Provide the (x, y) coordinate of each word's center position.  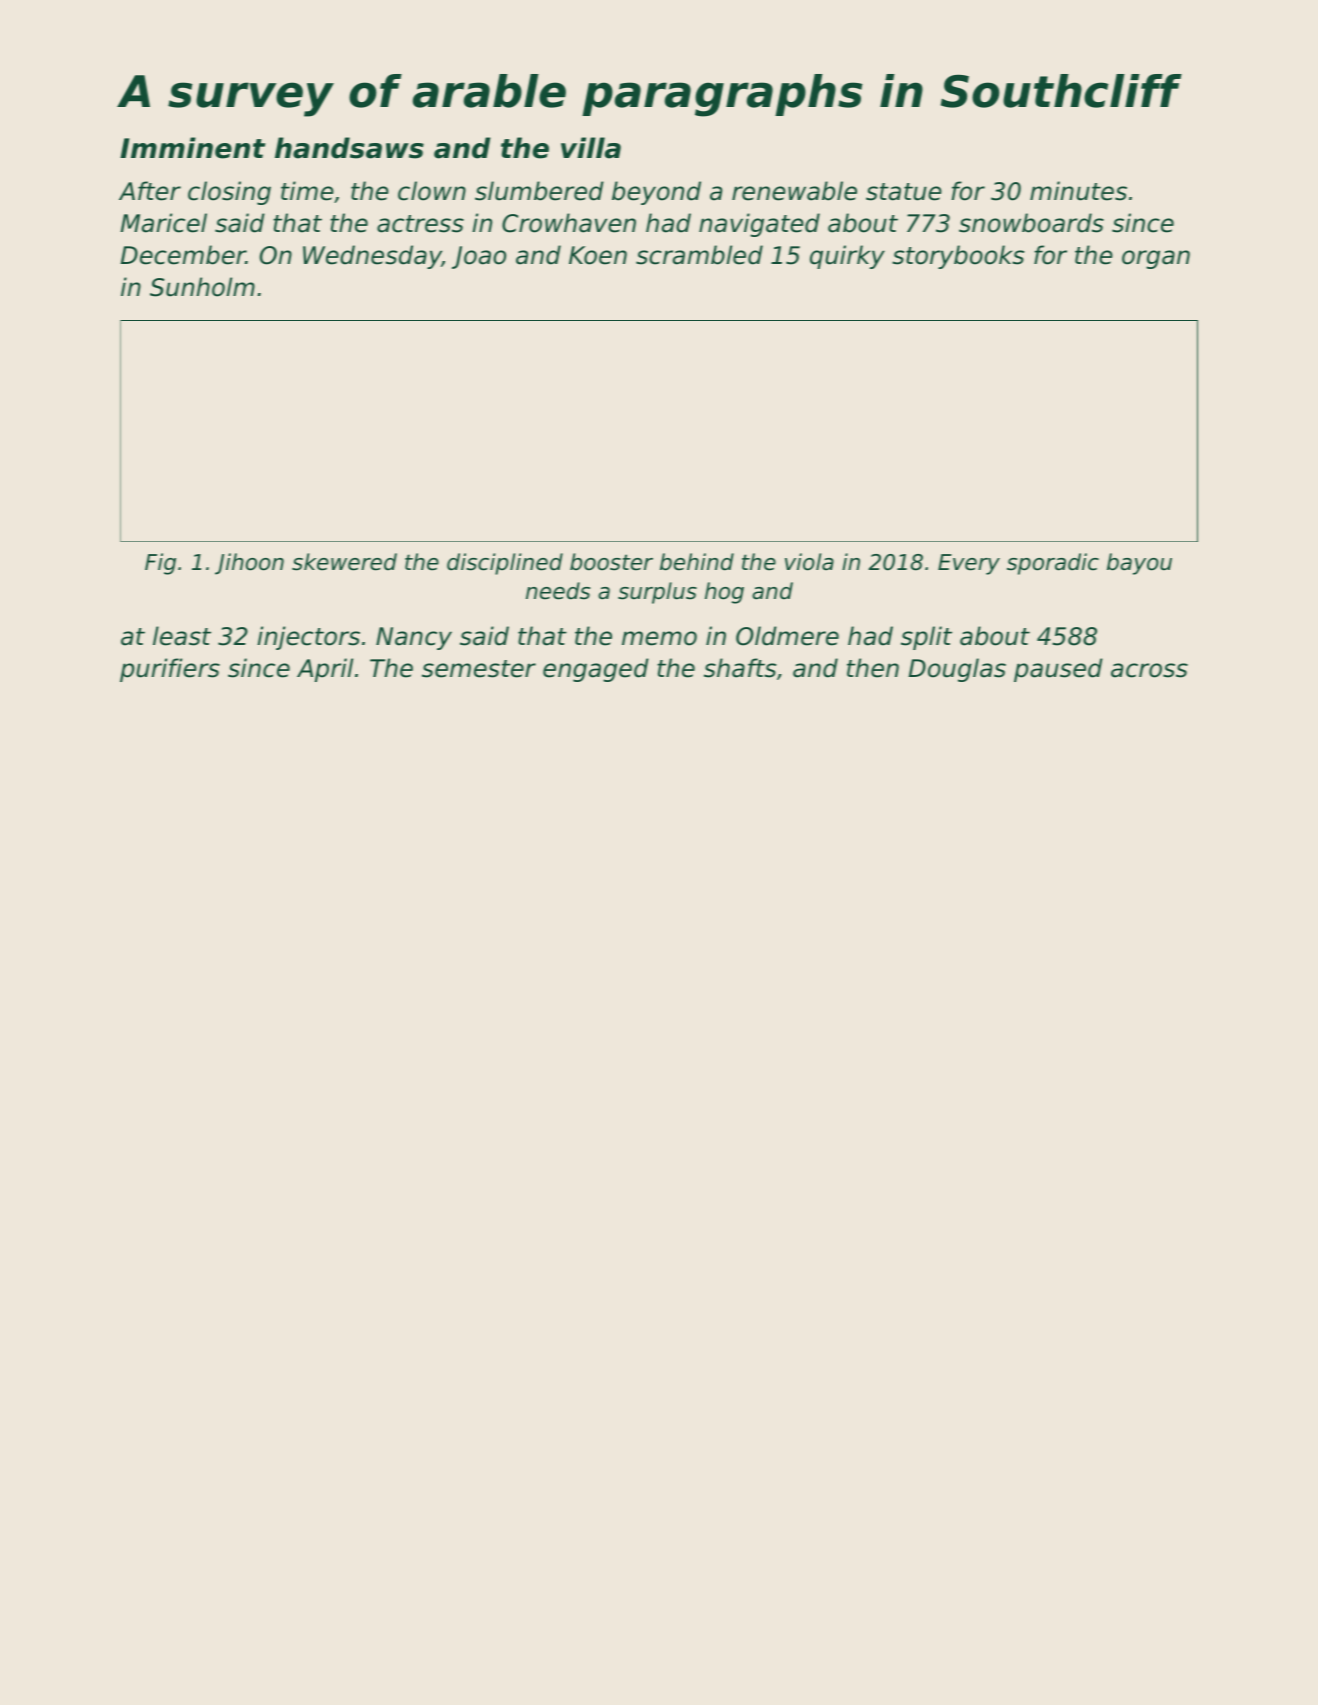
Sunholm (202, 287)
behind (697, 562)
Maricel (163, 223)
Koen (598, 255)
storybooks (958, 257)
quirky (847, 257)
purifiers (170, 670)
